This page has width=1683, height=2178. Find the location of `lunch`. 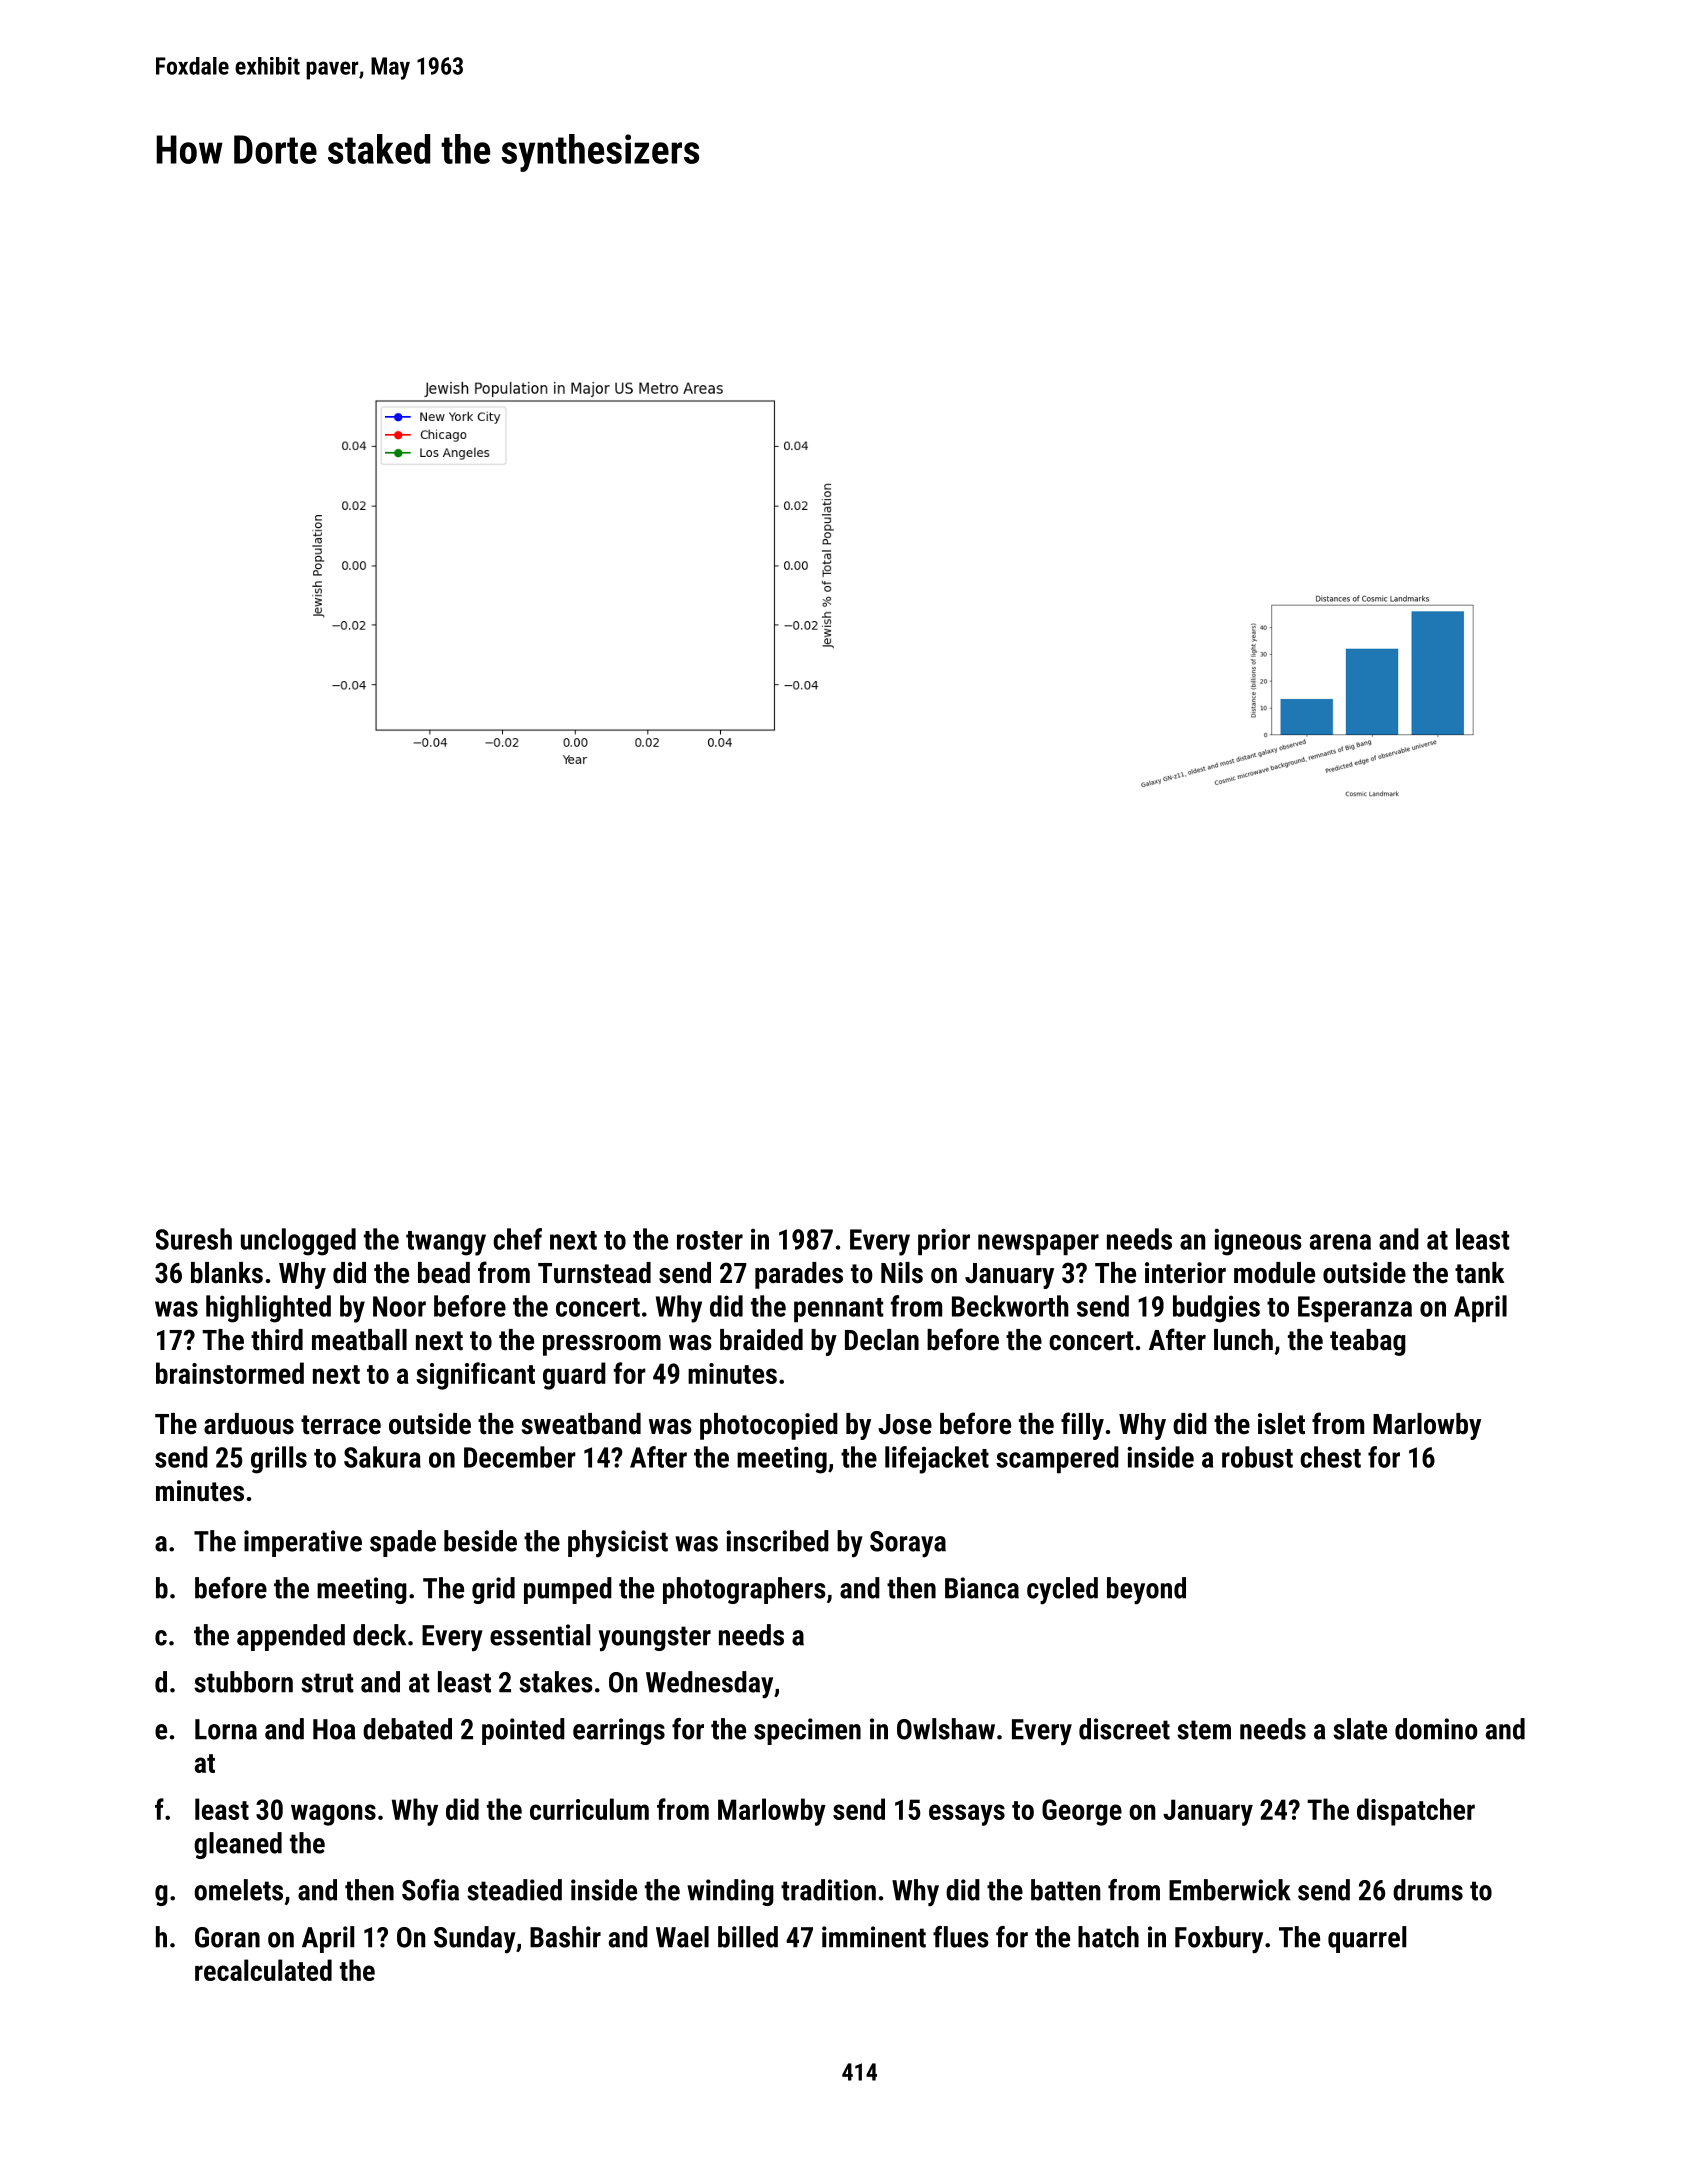

lunch is located at coordinates (1243, 1340).
